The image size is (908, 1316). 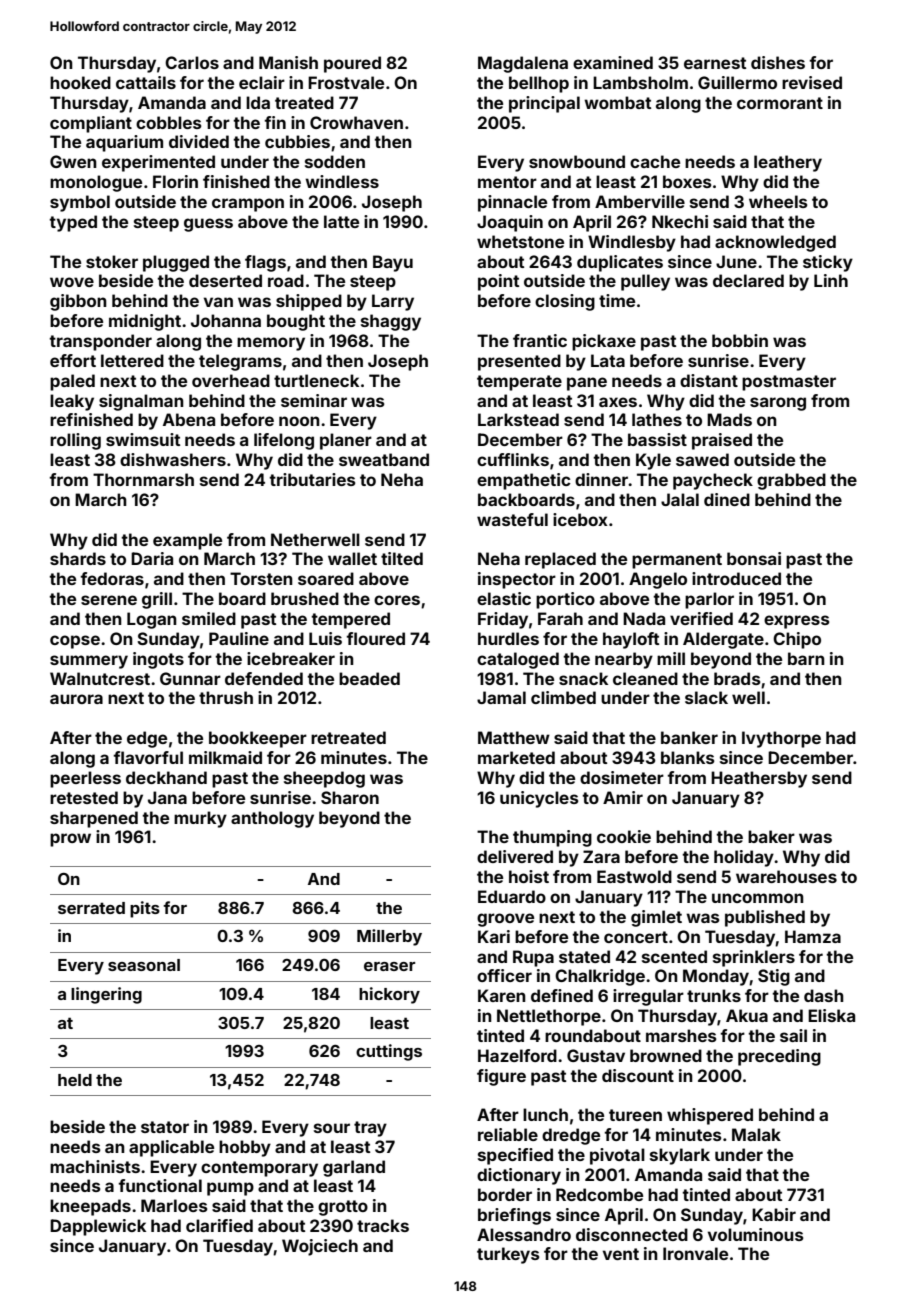 I want to click on Gunnar, so click(x=190, y=678).
